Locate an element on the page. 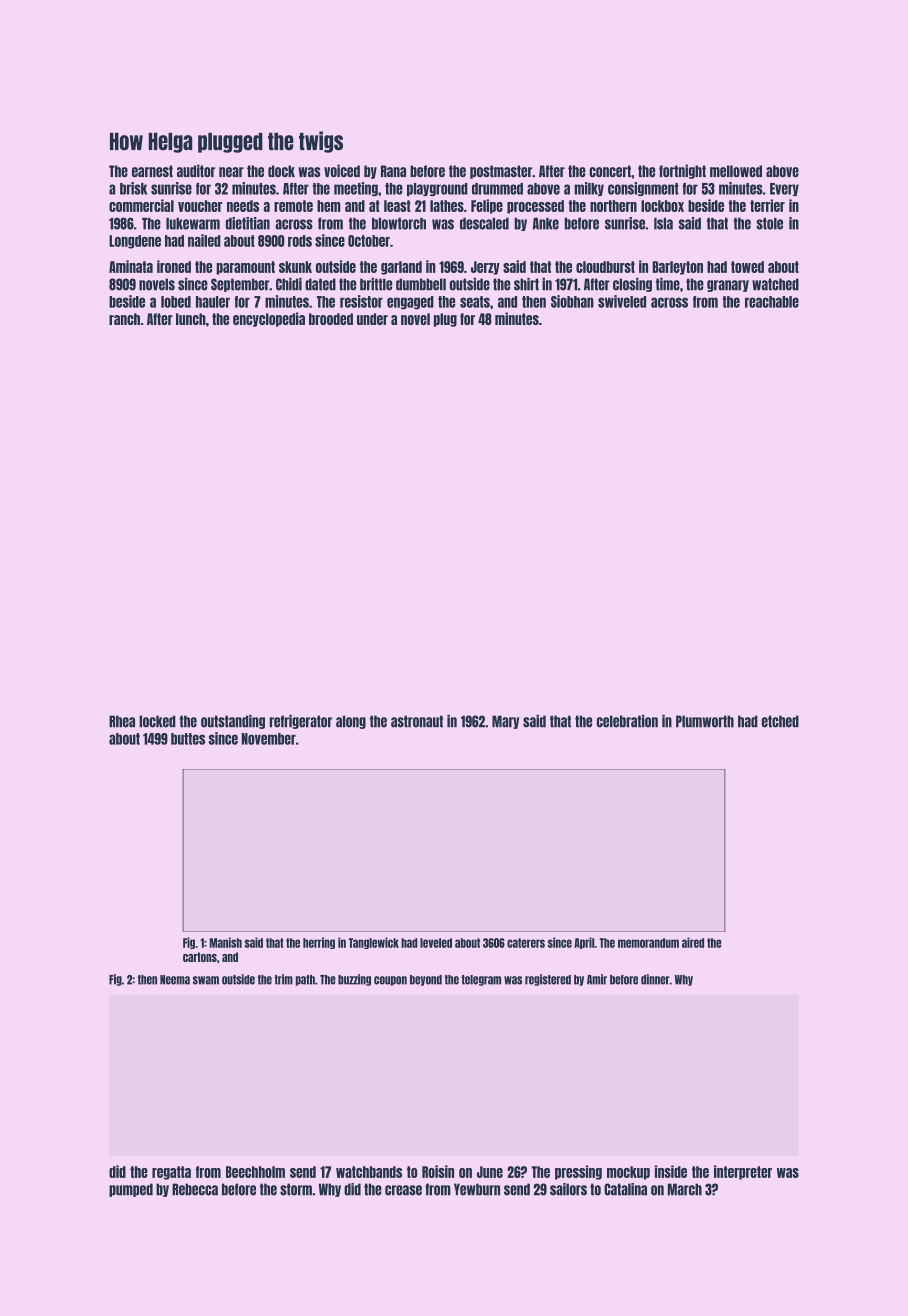 The width and height of the document is (908, 1316). Plumworth is located at coordinates (705, 721).
